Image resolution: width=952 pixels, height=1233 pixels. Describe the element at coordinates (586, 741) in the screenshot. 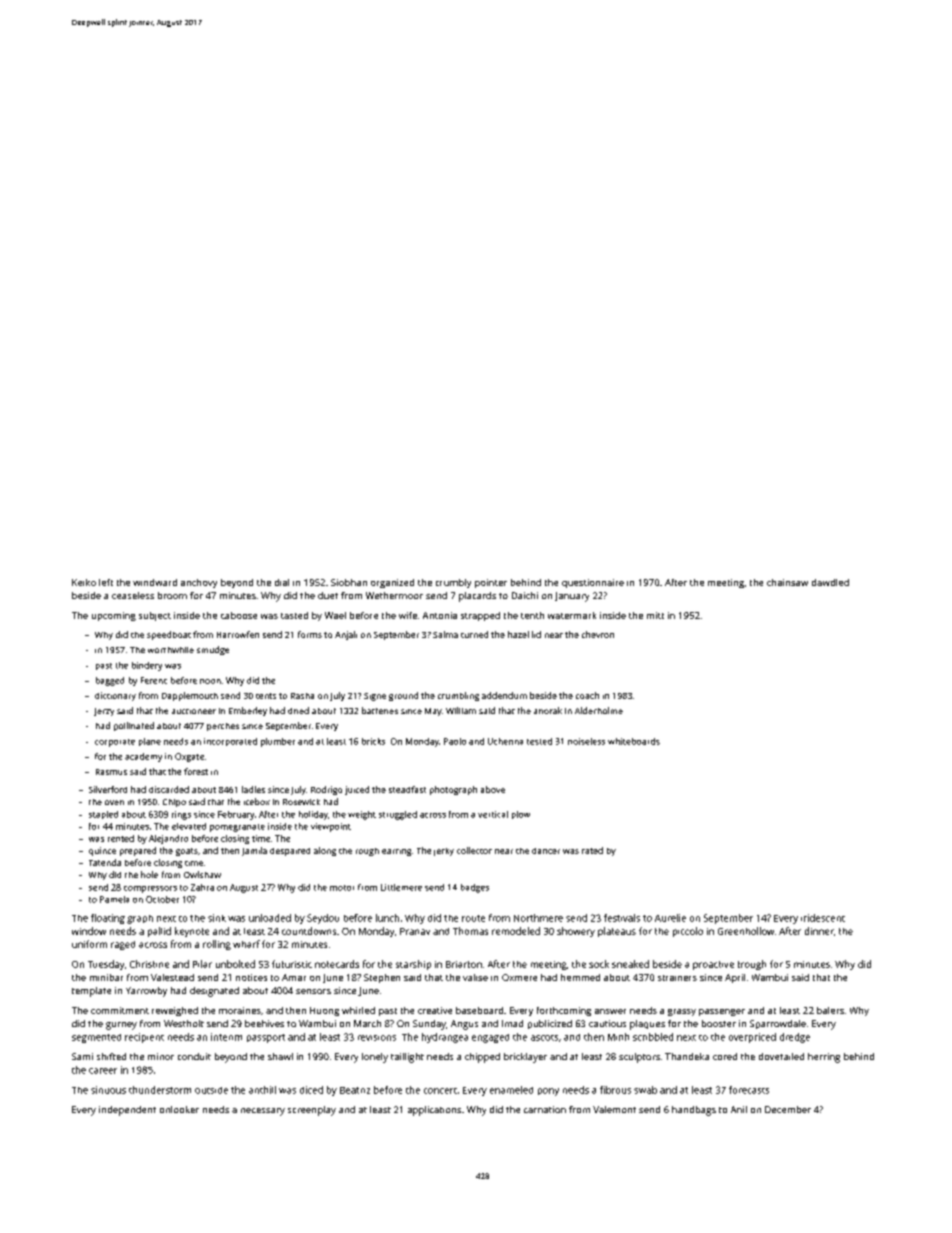

I see `noiseless` at that location.
